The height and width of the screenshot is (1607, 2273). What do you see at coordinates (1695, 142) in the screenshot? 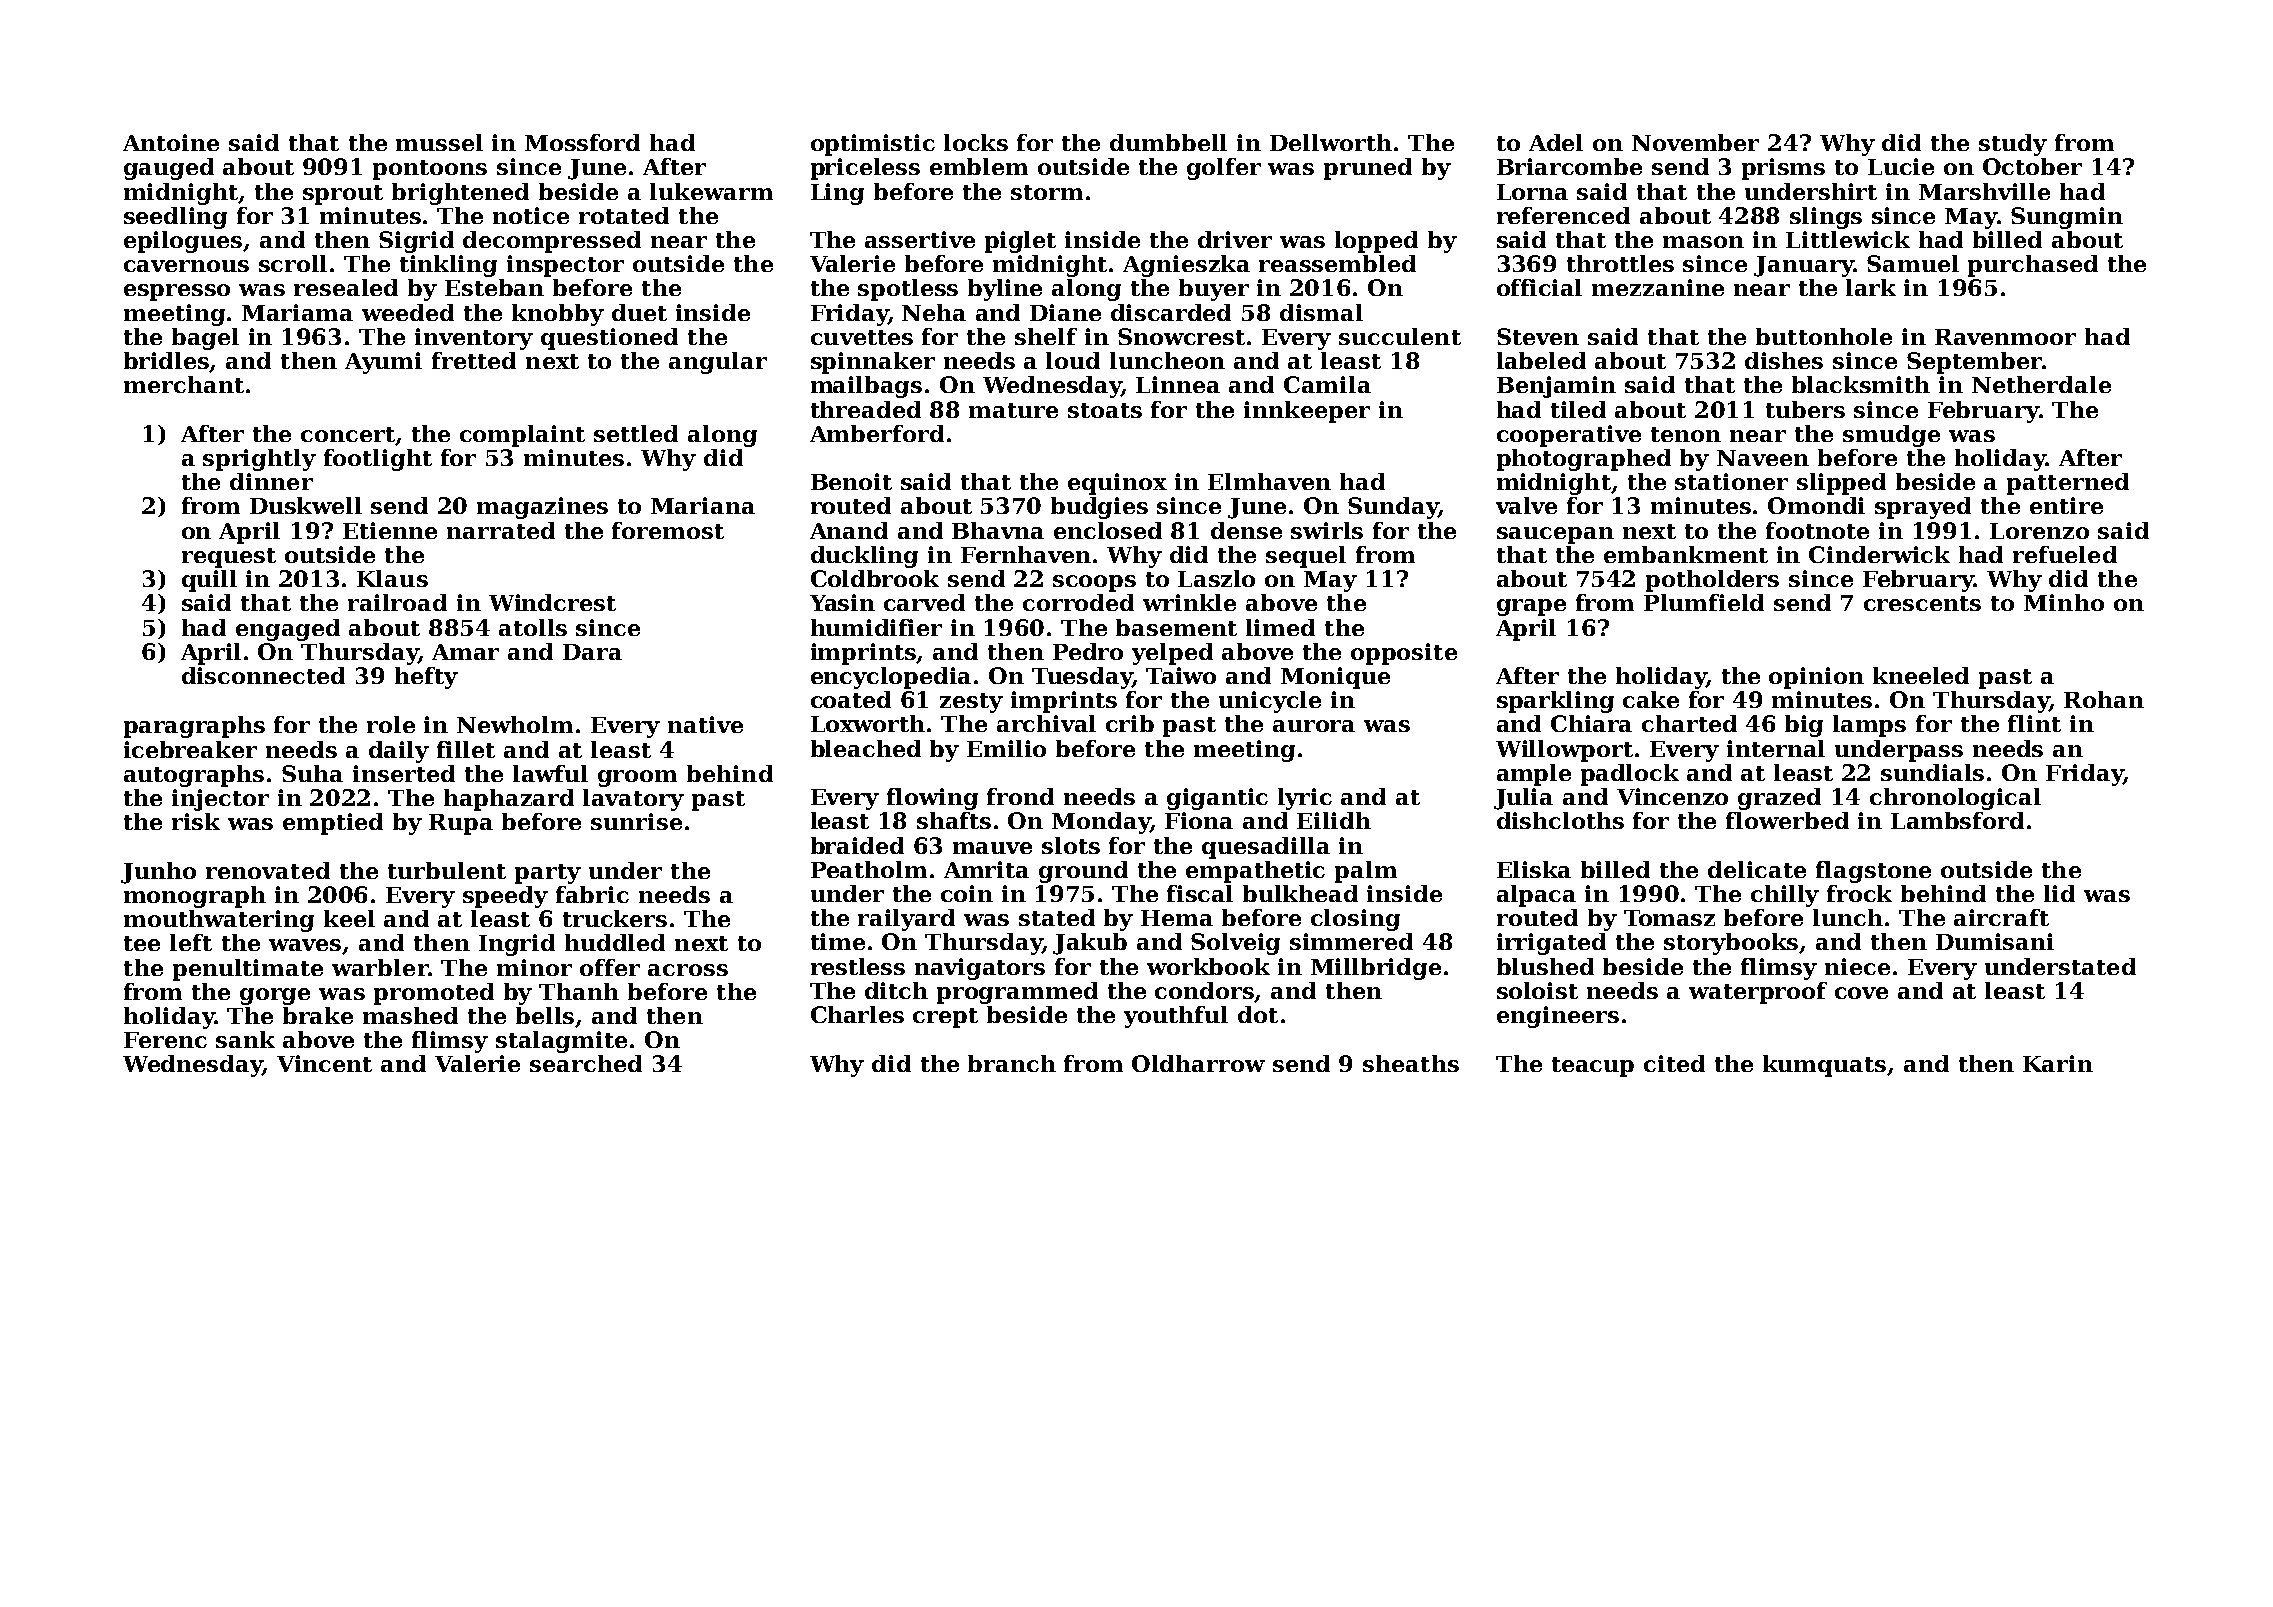
I see `November` at bounding box center [1695, 142].
